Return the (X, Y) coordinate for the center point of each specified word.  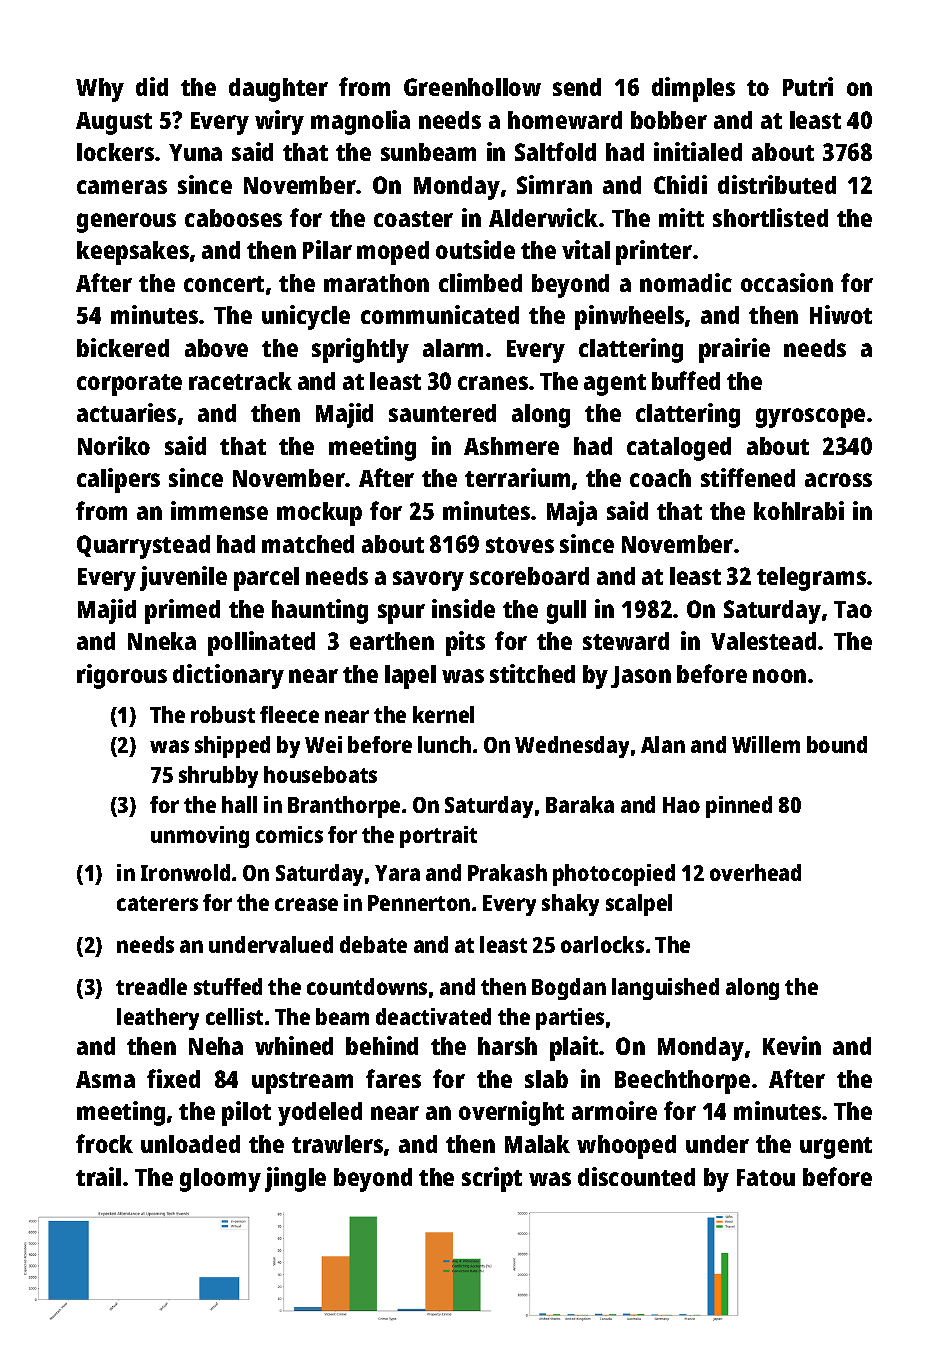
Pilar (327, 249)
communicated (440, 314)
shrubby (218, 777)
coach (660, 478)
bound (837, 744)
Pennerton (419, 903)
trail (98, 1176)
